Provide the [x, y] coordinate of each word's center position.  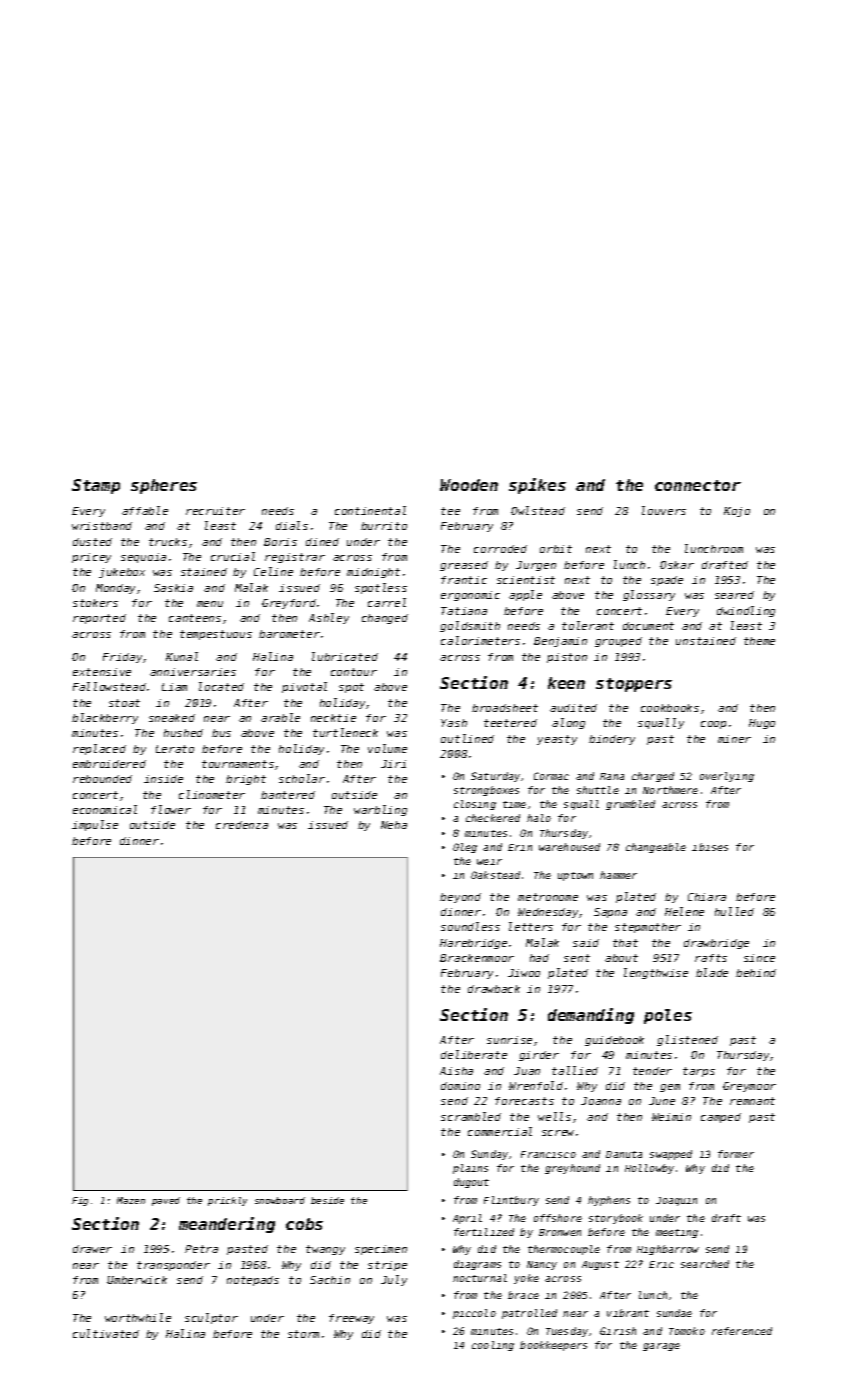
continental [370, 510]
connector [698, 485]
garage [661, 1347]
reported [99, 619]
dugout [471, 1183]
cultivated [106, 1333]
